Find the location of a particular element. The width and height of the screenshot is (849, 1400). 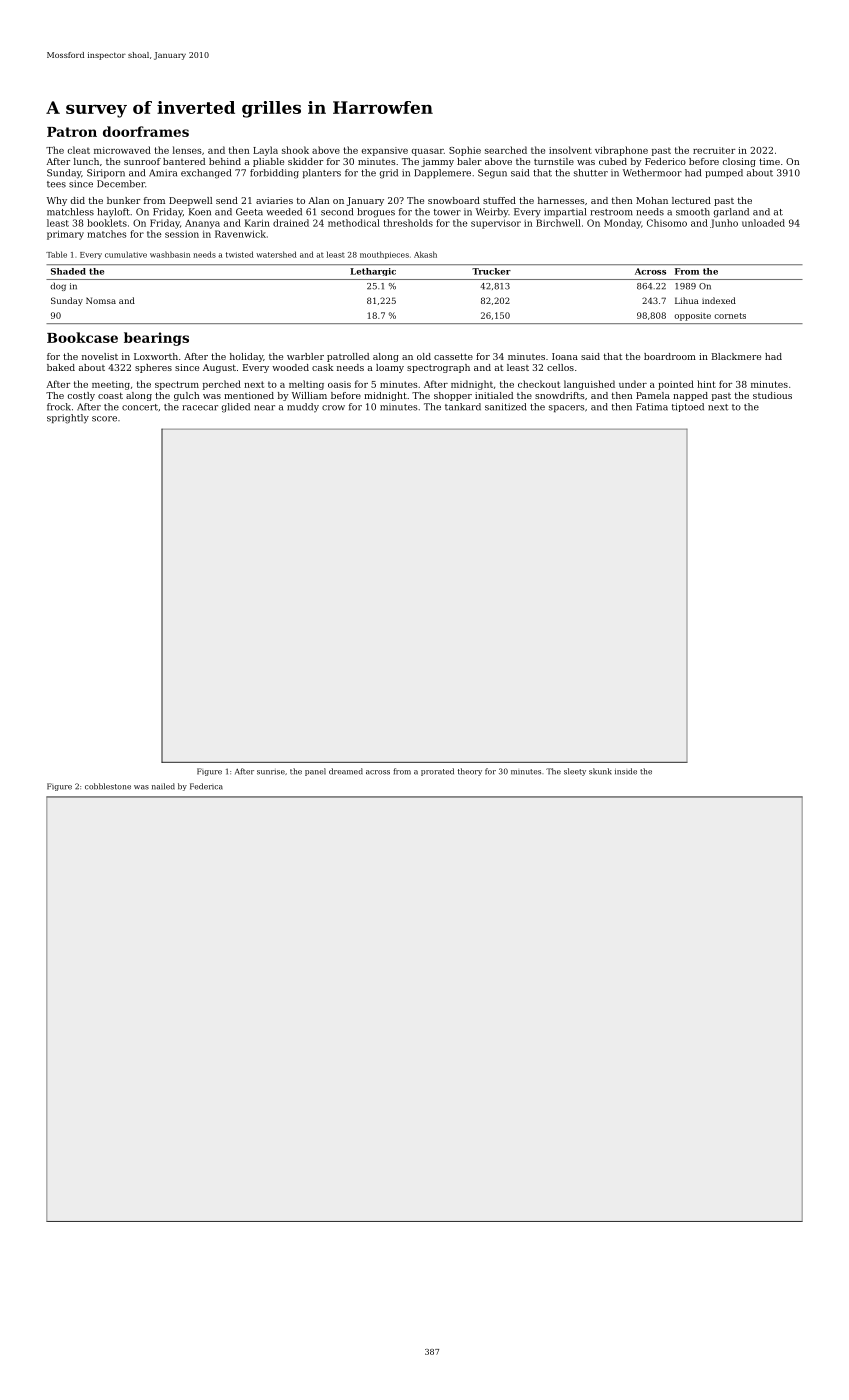

tiptoed is located at coordinates (688, 407).
